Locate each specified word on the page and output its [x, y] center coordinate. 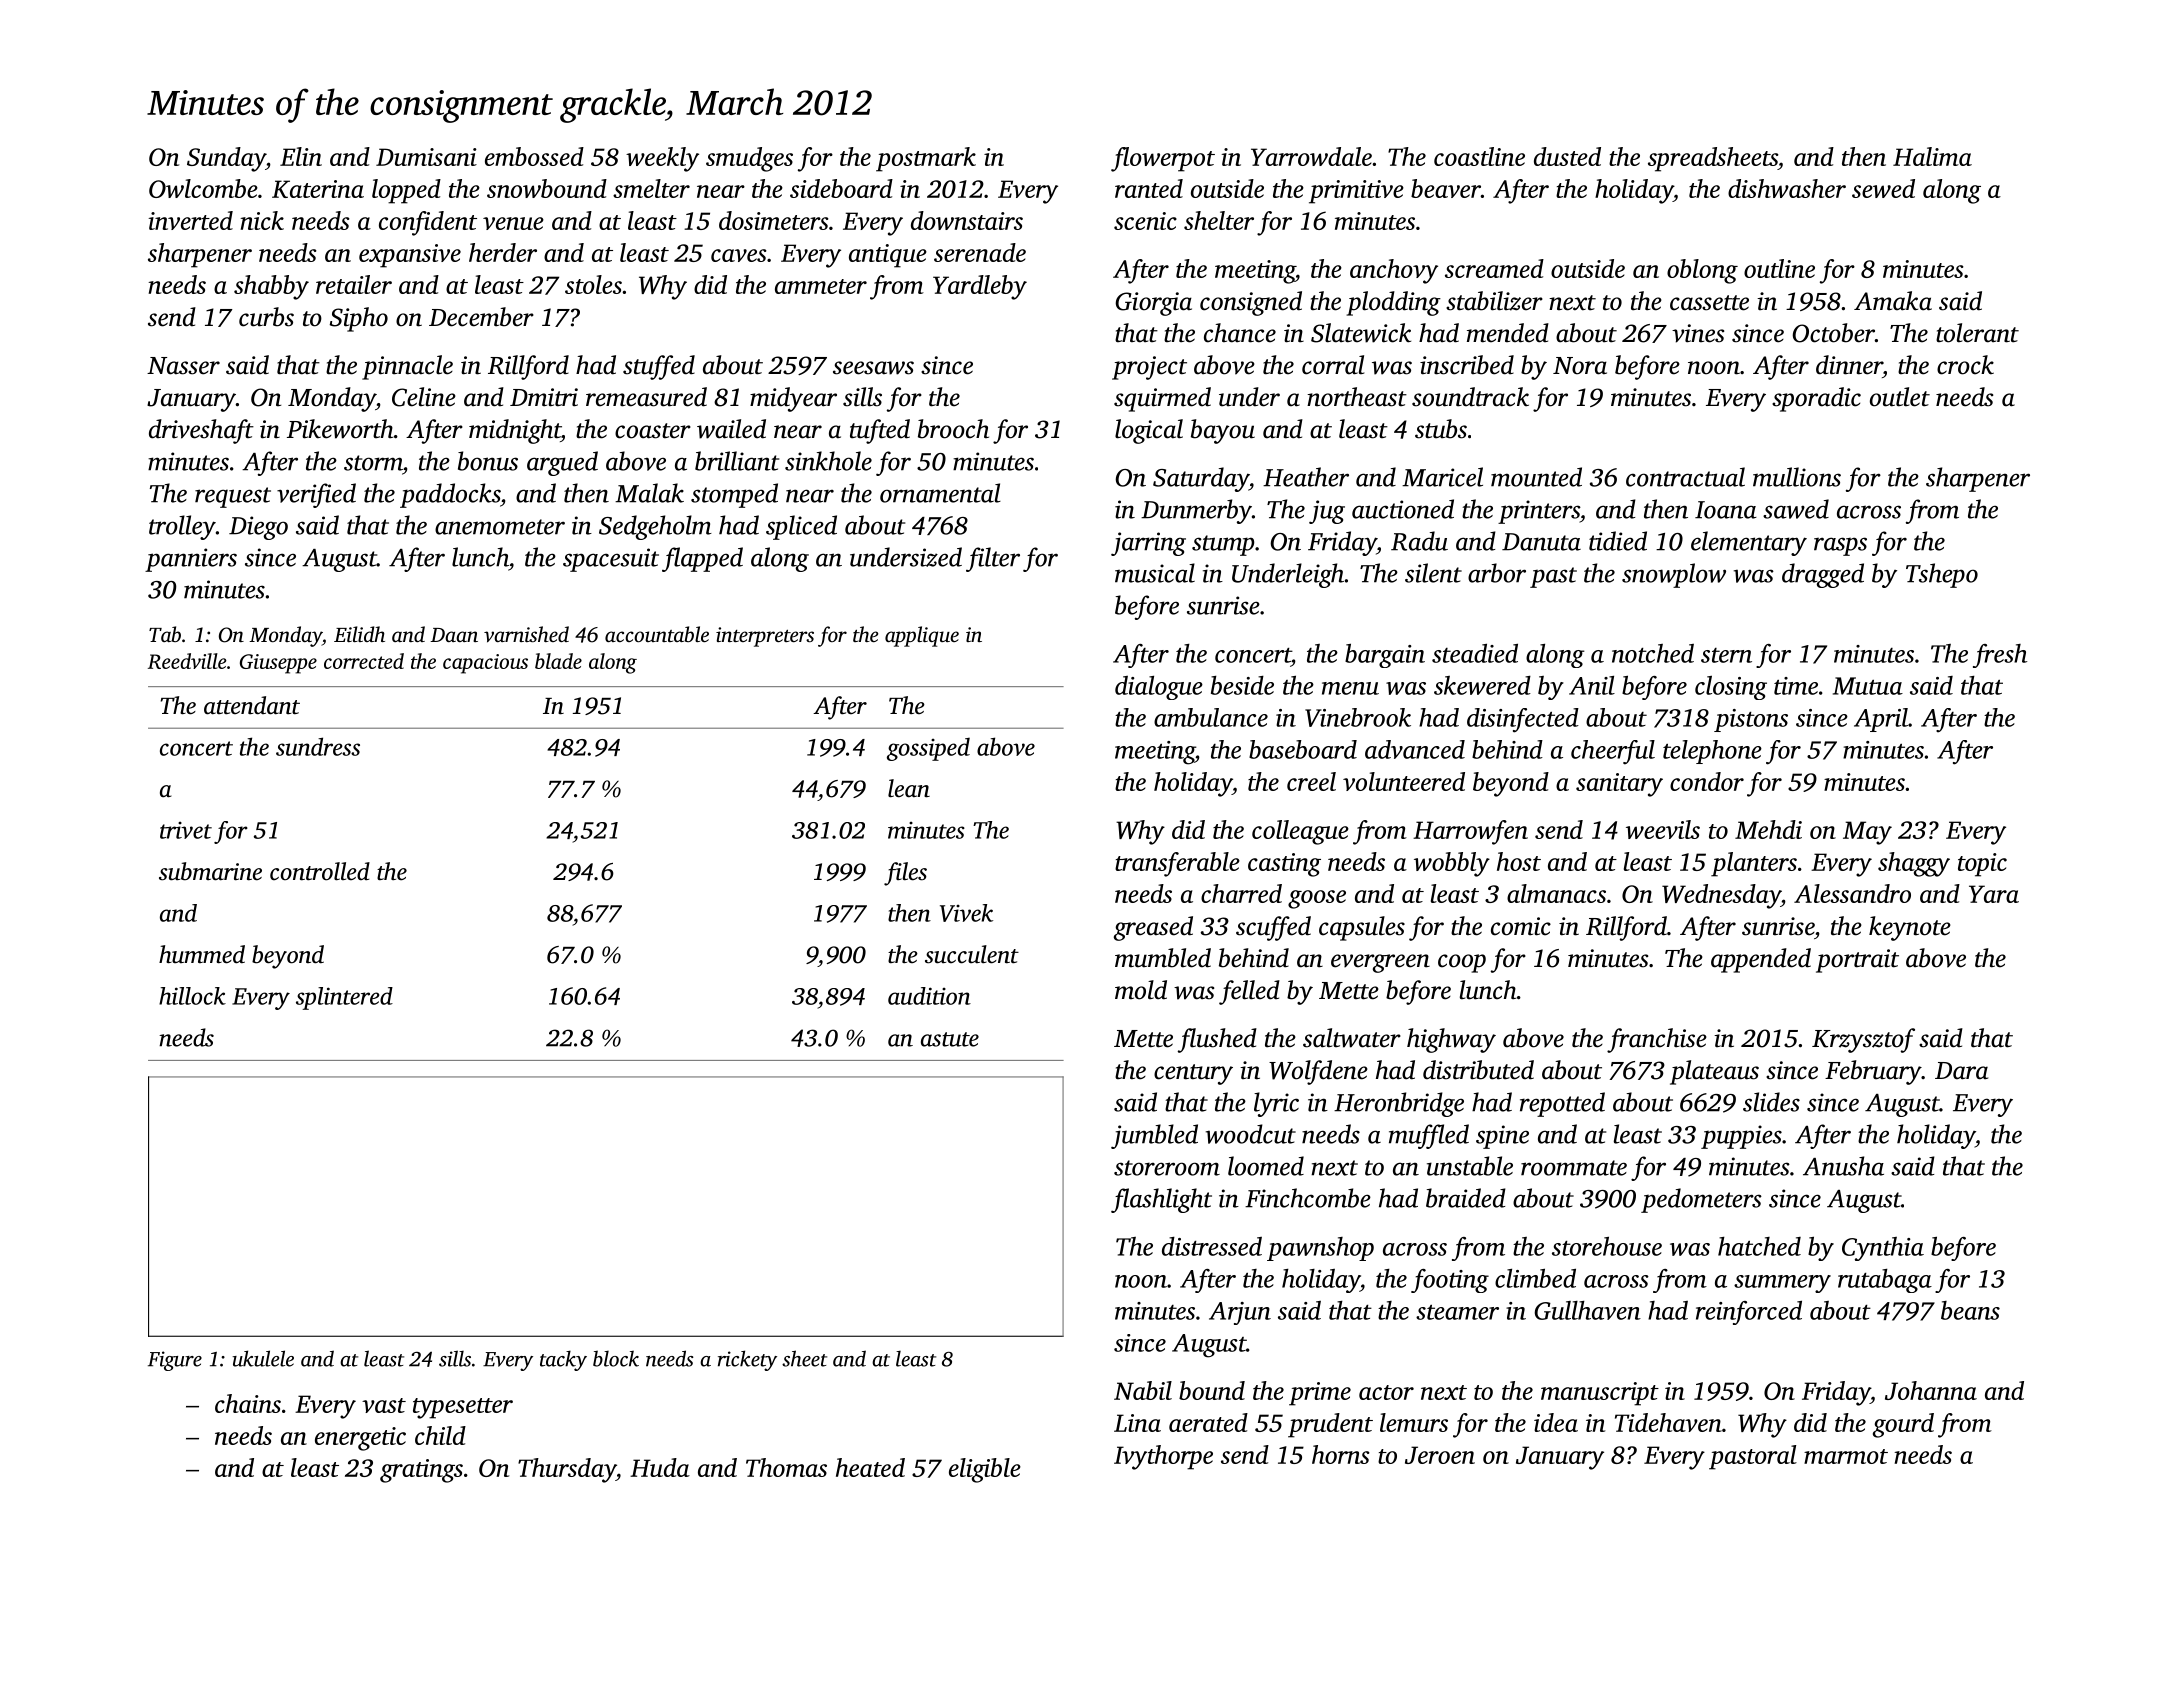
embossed [534, 156]
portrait [1857, 961]
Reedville [187, 661]
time [1796, 686]
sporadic [1816, 399]
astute [950, 1039]
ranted [1149, 188]
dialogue [1159, 688]
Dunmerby [1196, 511]
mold [1141, 990]
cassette [1709, 303]
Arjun [1240, 1313]
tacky [563, 1360]
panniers [191, 560]
